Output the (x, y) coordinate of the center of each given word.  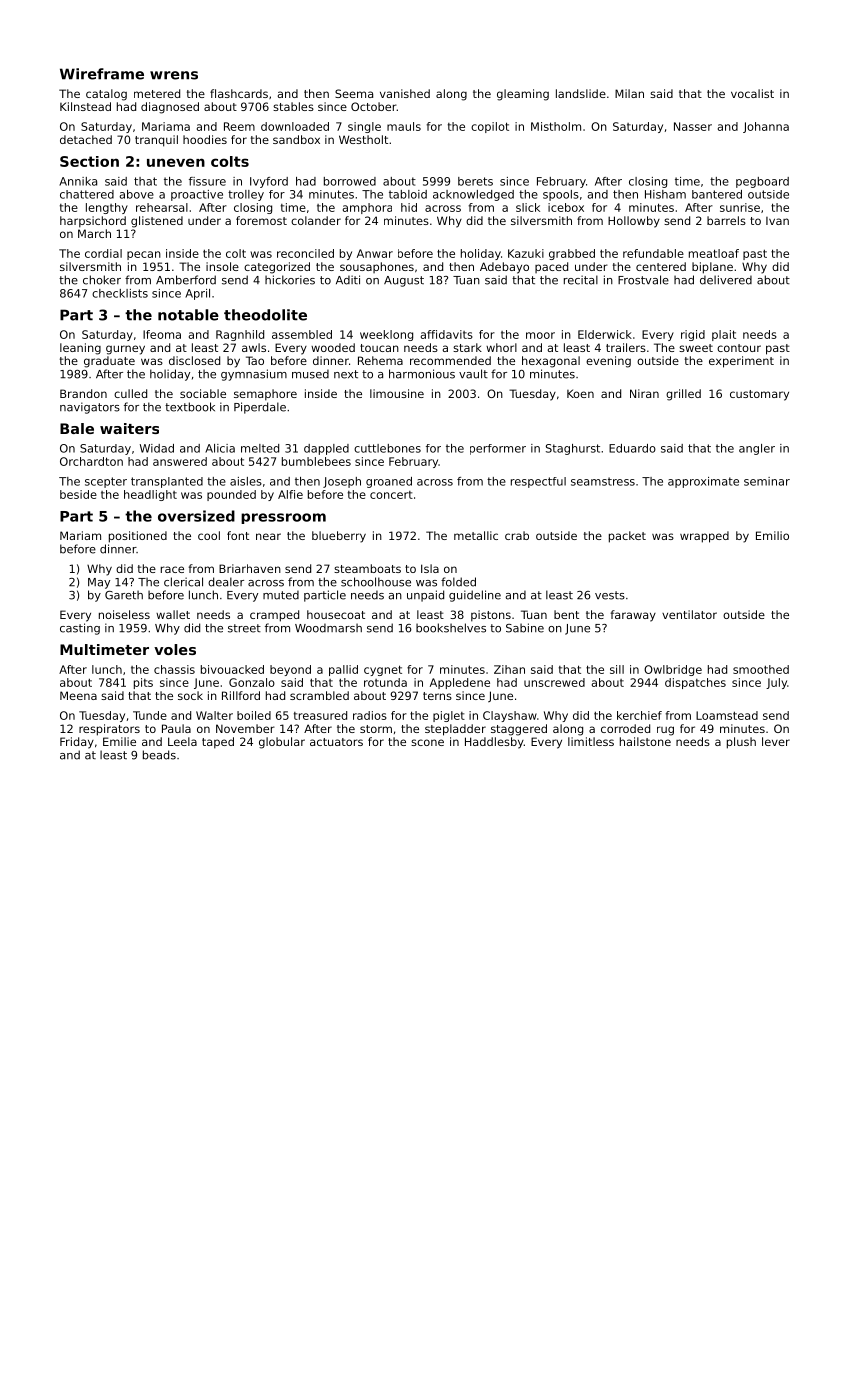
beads (159, 755)
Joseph (342, 482)
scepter (106, 482)
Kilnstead (85, 106)
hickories (290, 280)
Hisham (665, 194)
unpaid (425, 596)
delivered (726, 280)
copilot (490, 127)
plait (724, 335)
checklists (120, 293)
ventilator (689, 614)
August (404, 281)
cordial (103, 253)
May (99, 583)
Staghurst (573, 449)
